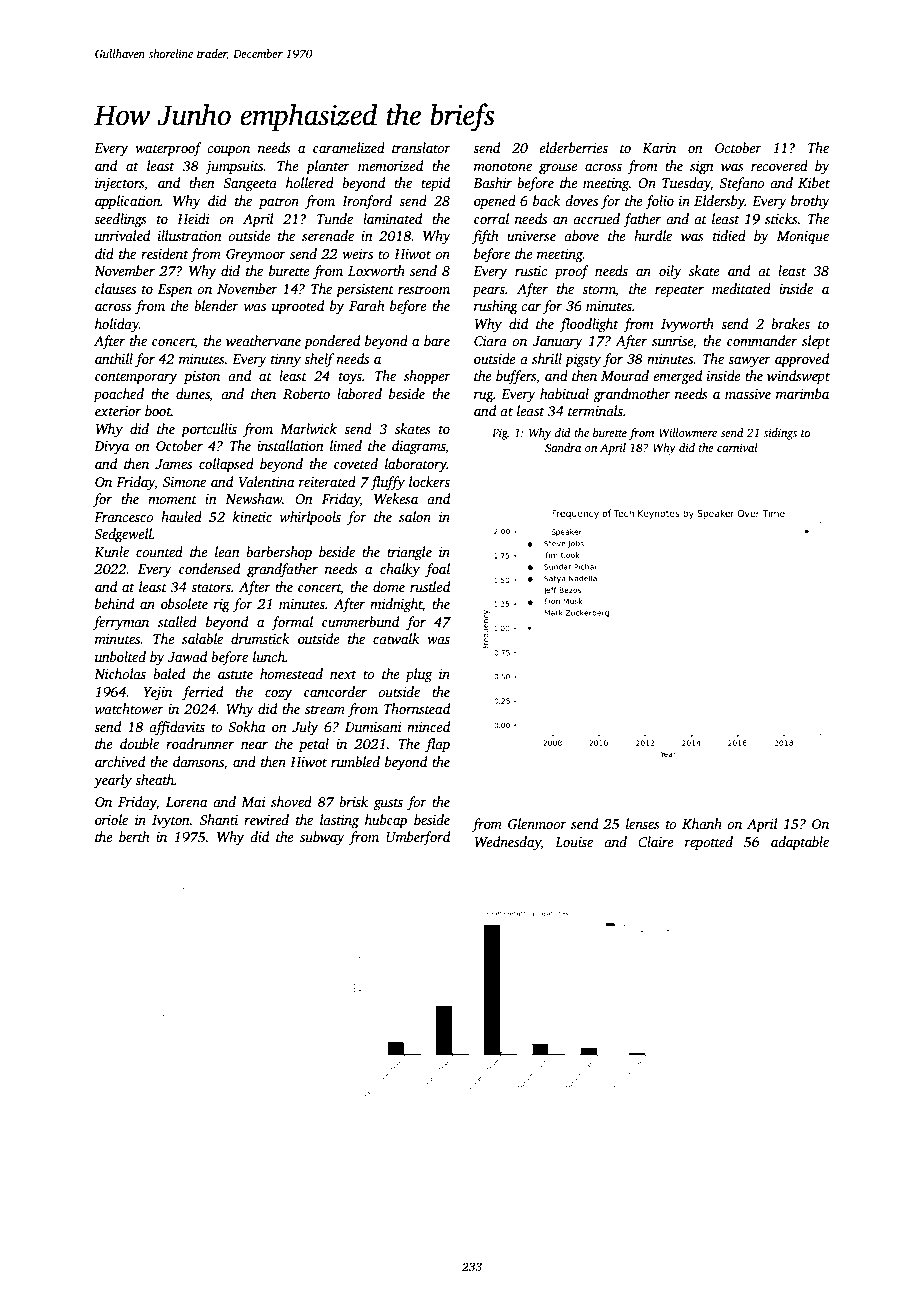 The image size is (924, 1308). What do you see at coordinates (516, 377) in the image?
I see `buffers` at bounding box center [516, 377].
